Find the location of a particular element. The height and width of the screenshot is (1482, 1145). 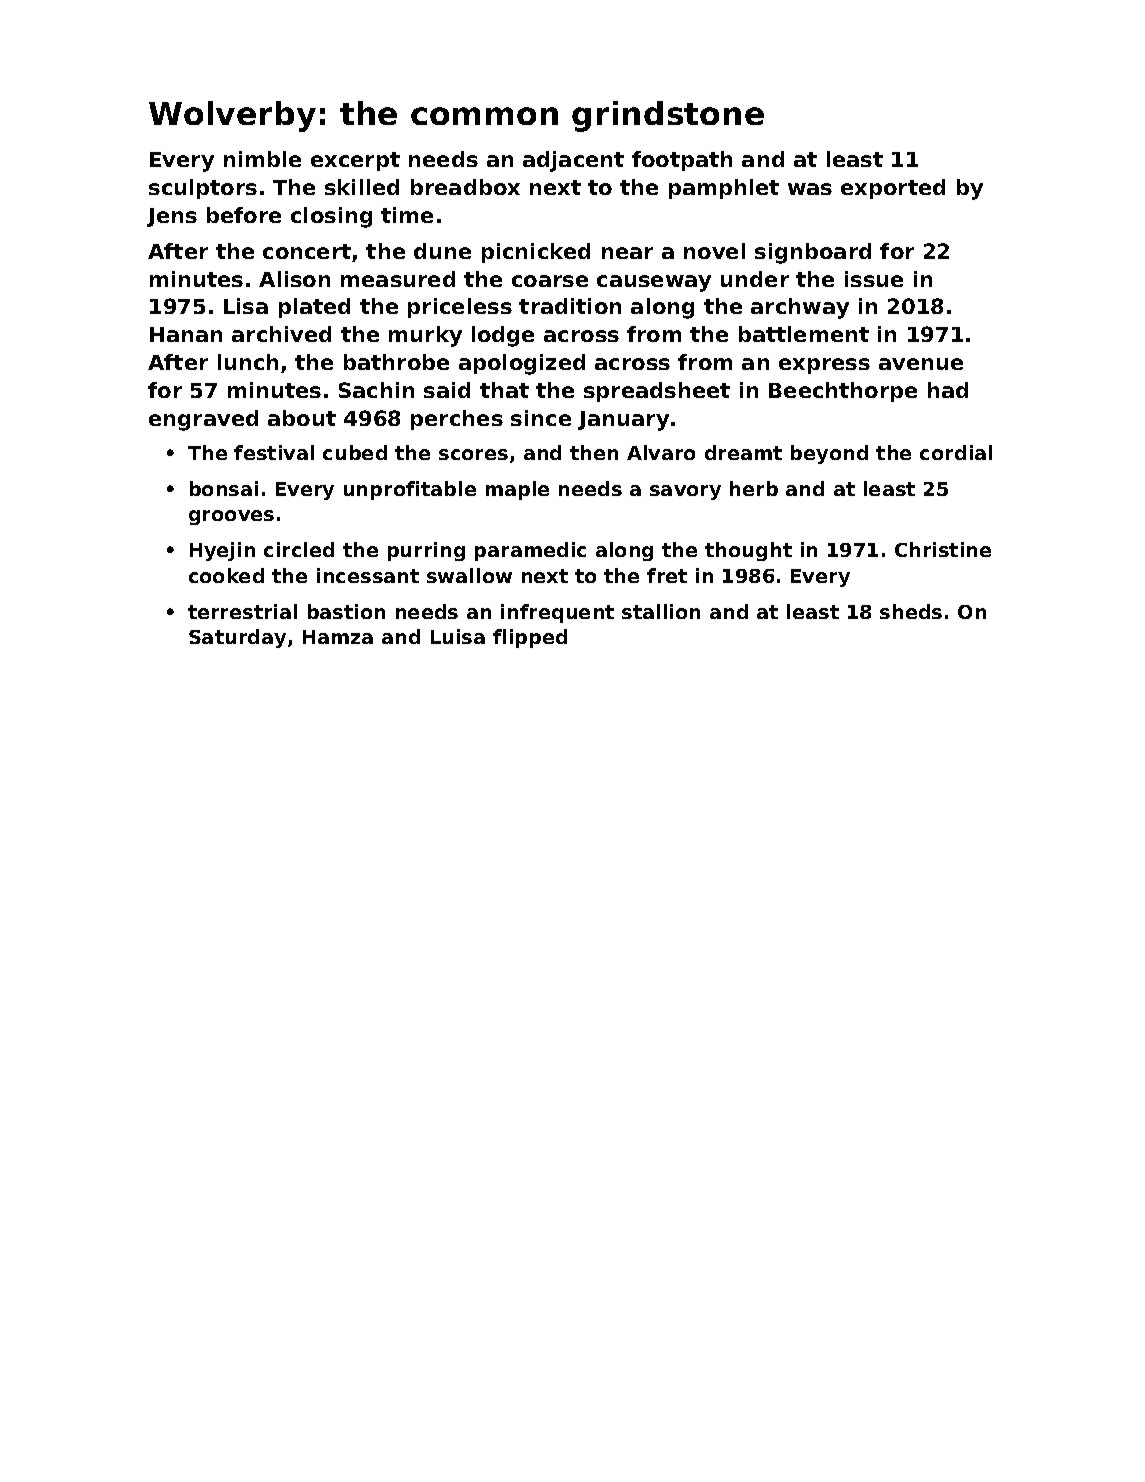

near is located at coordinates (627, 253).
